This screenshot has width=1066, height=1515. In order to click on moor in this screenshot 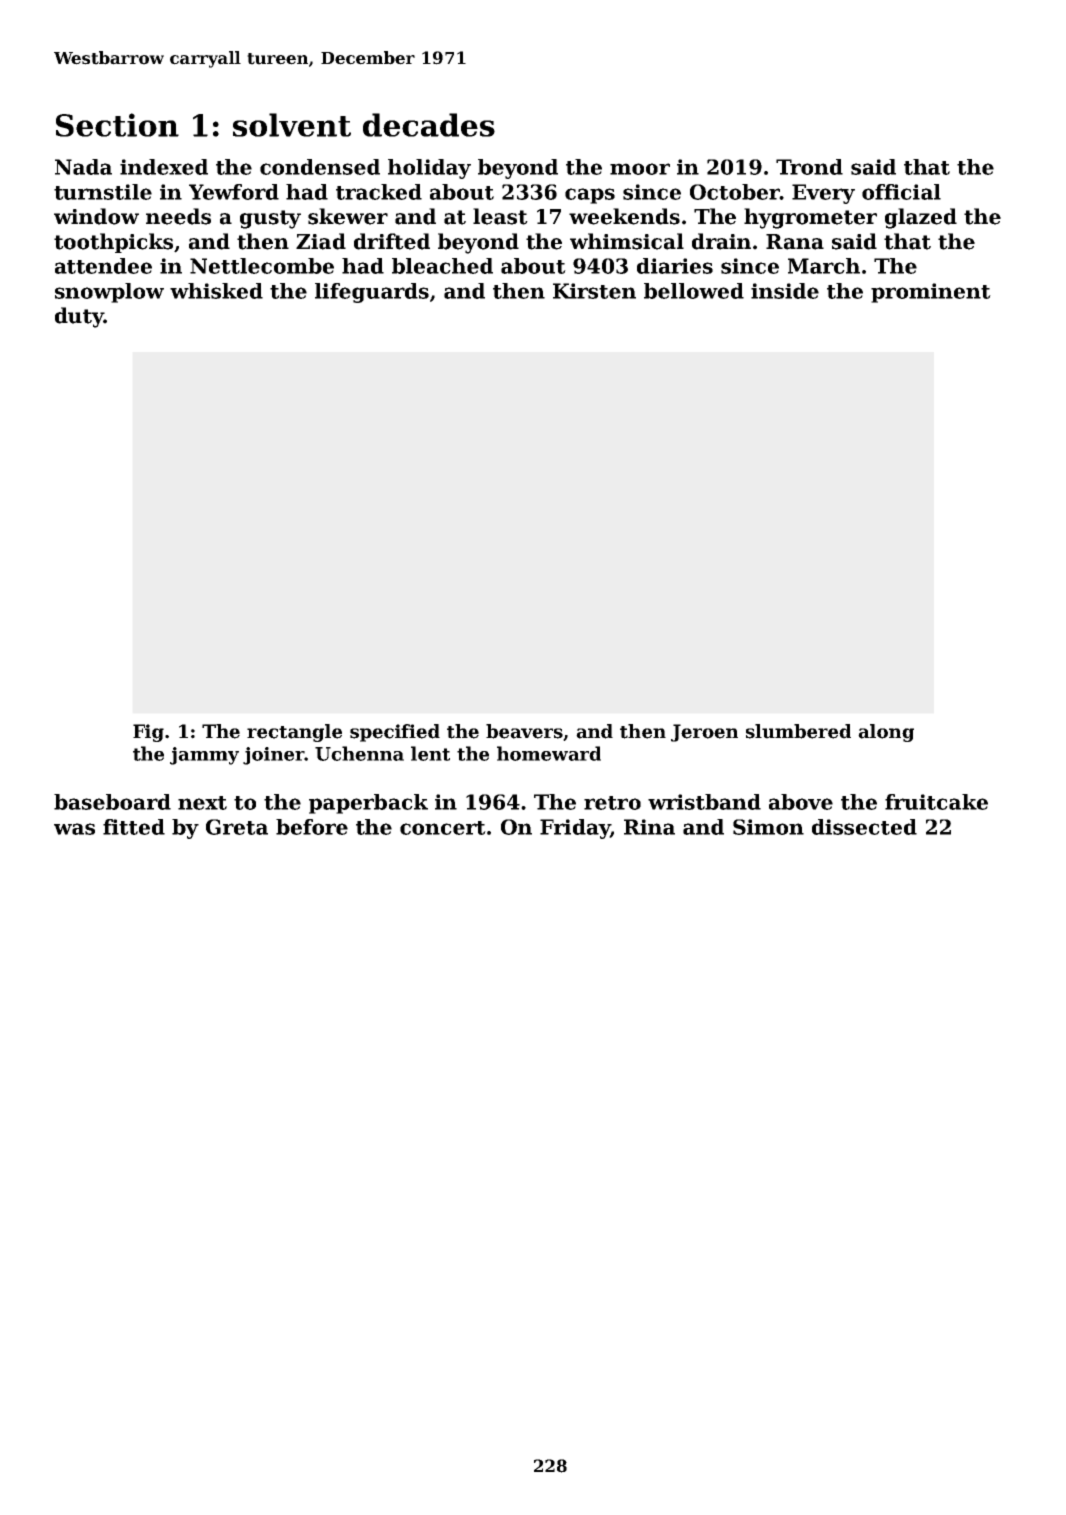, I will do `click(640, 169)`.
